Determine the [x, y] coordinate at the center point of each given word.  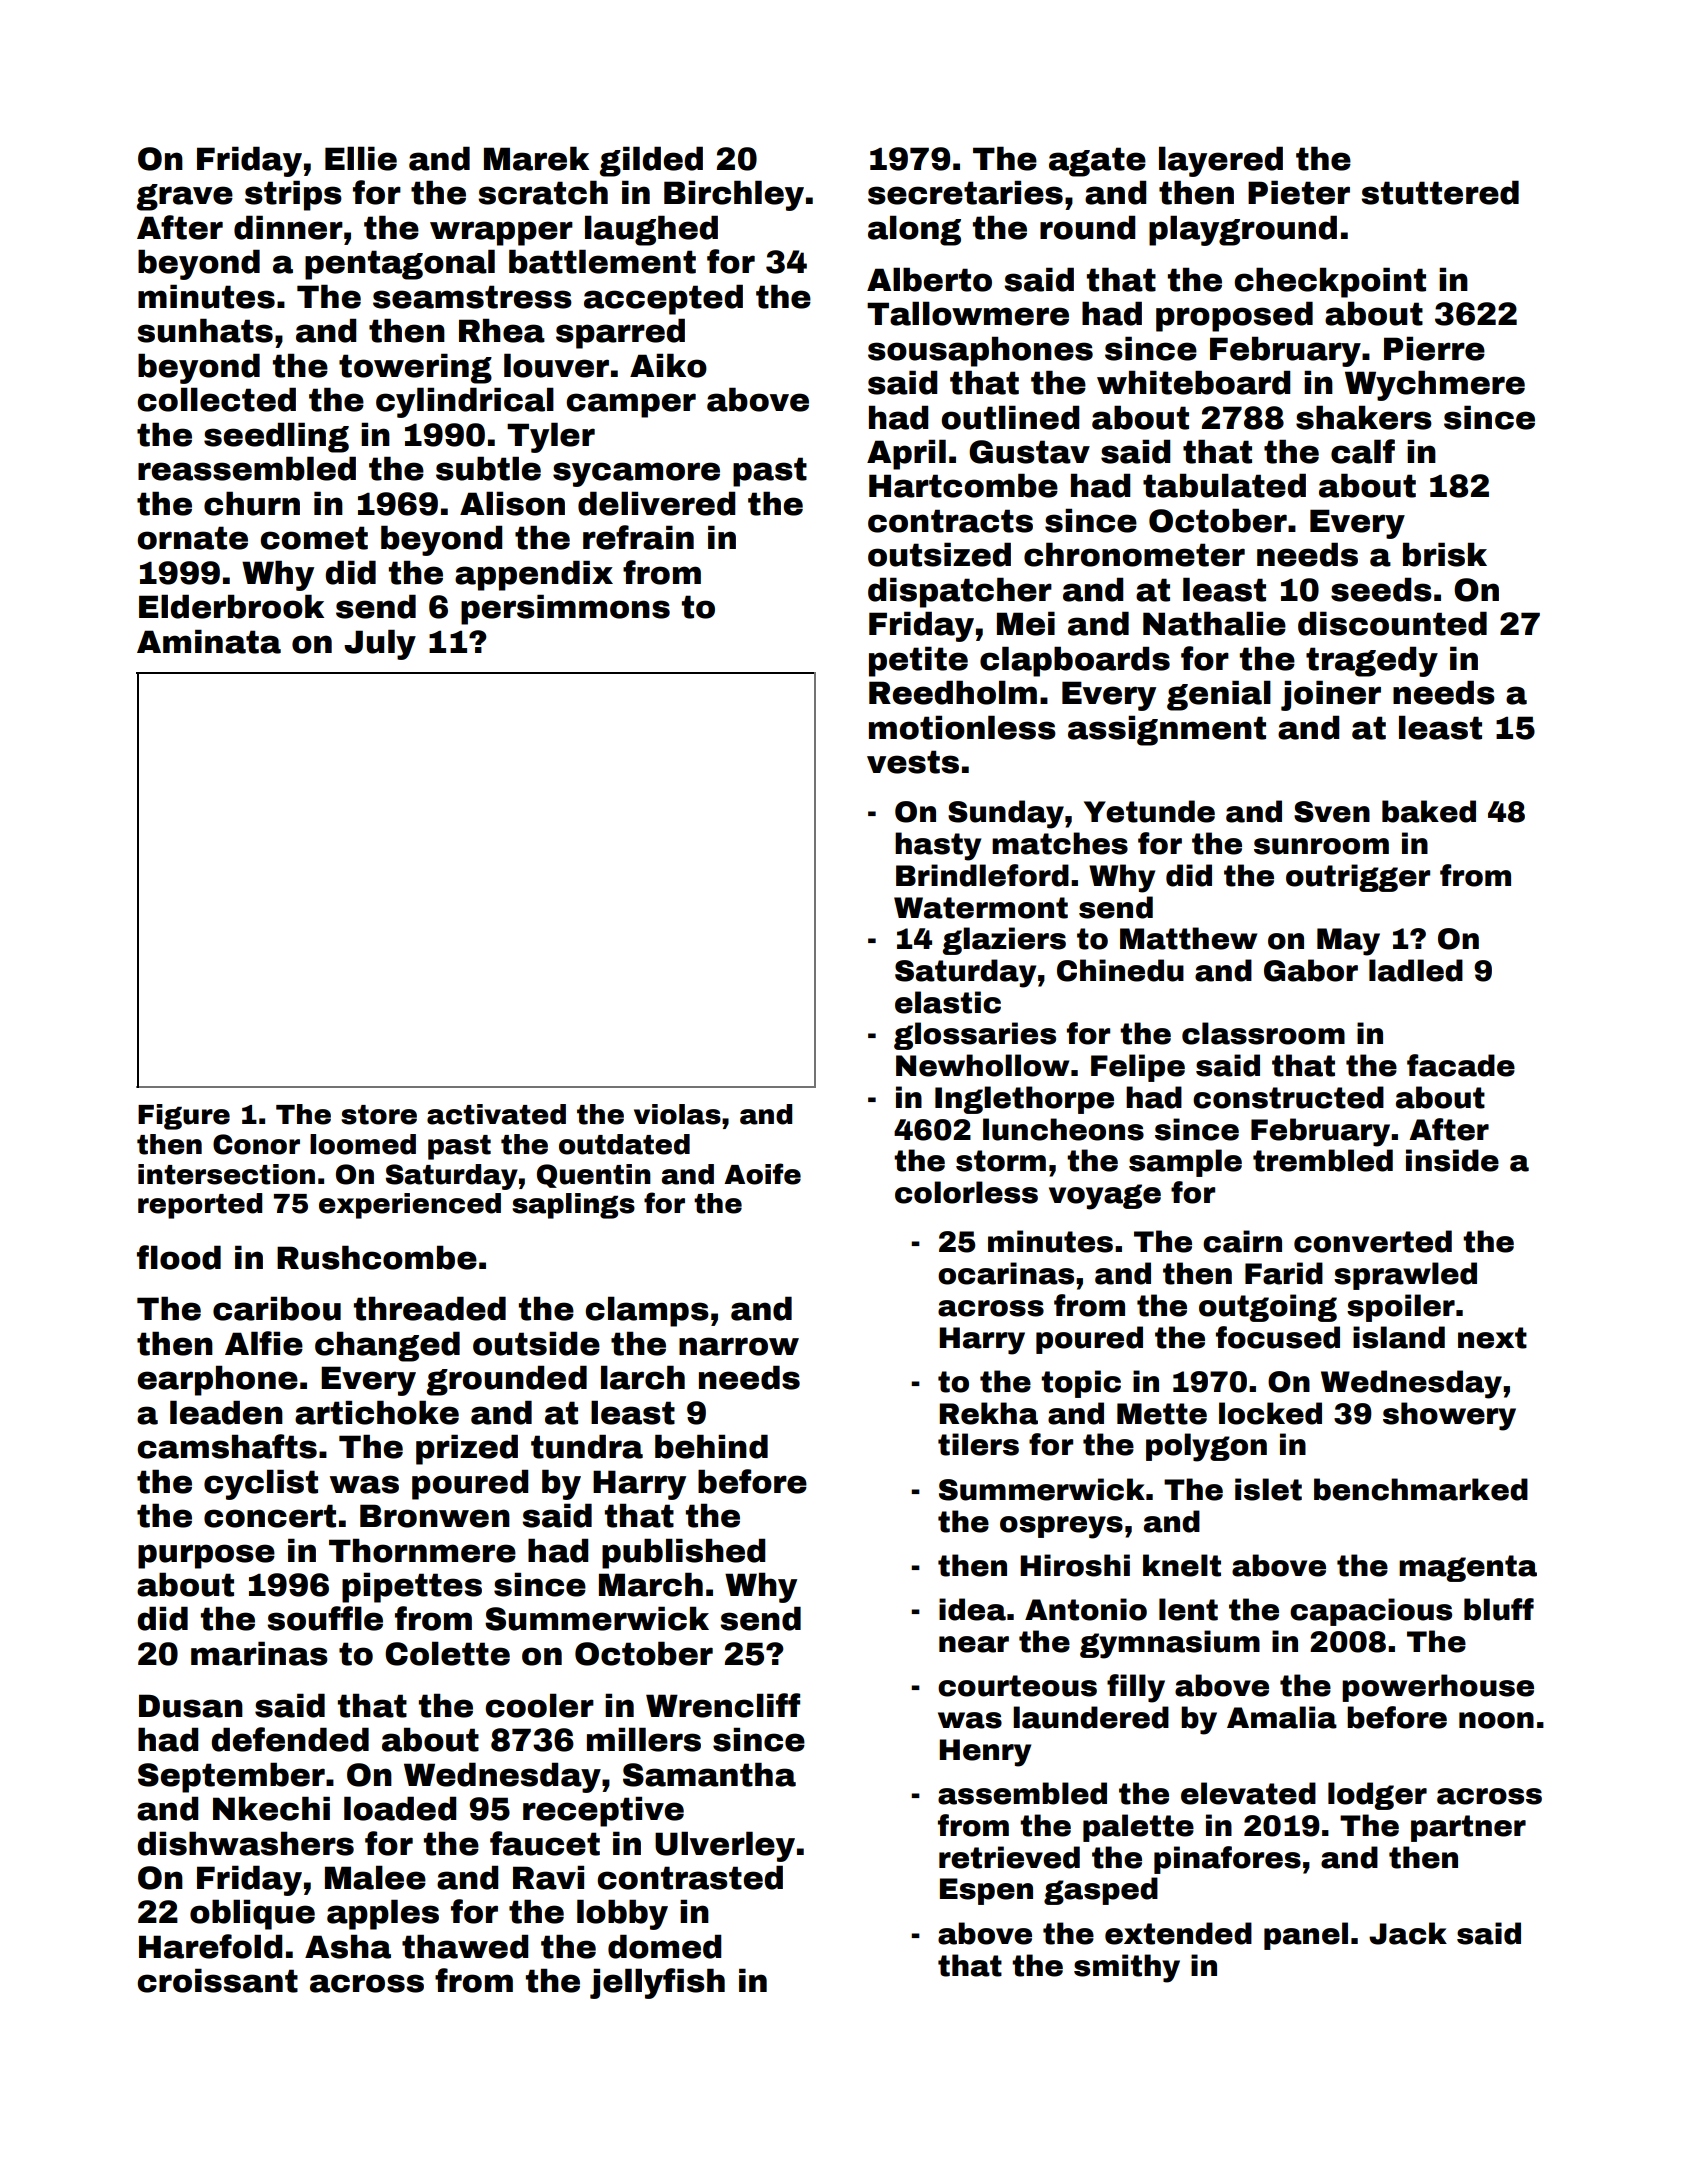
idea [972, 1609]
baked [1429, 811]
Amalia [1282, 1717]
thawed [465, 1946]
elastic [948, 1002]
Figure [184, 1117]
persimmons [565, 609]
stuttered [1440, 192]
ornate [192, 538]
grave [185, 197]
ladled [1416, 970]
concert [270, 1516]
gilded [651, 161]
